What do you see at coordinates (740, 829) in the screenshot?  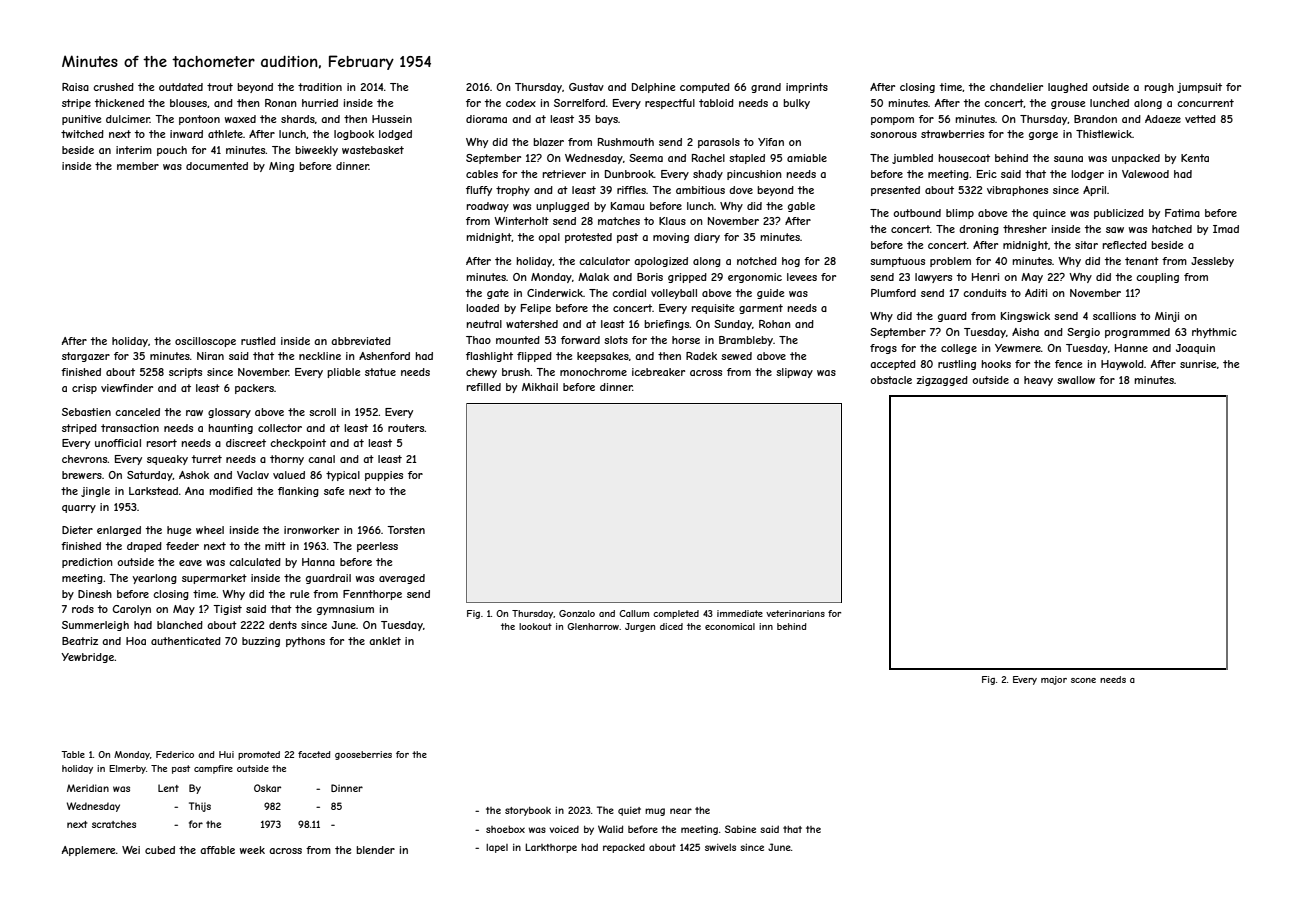 I see `Sabine` at bounding box center [740, 829].
